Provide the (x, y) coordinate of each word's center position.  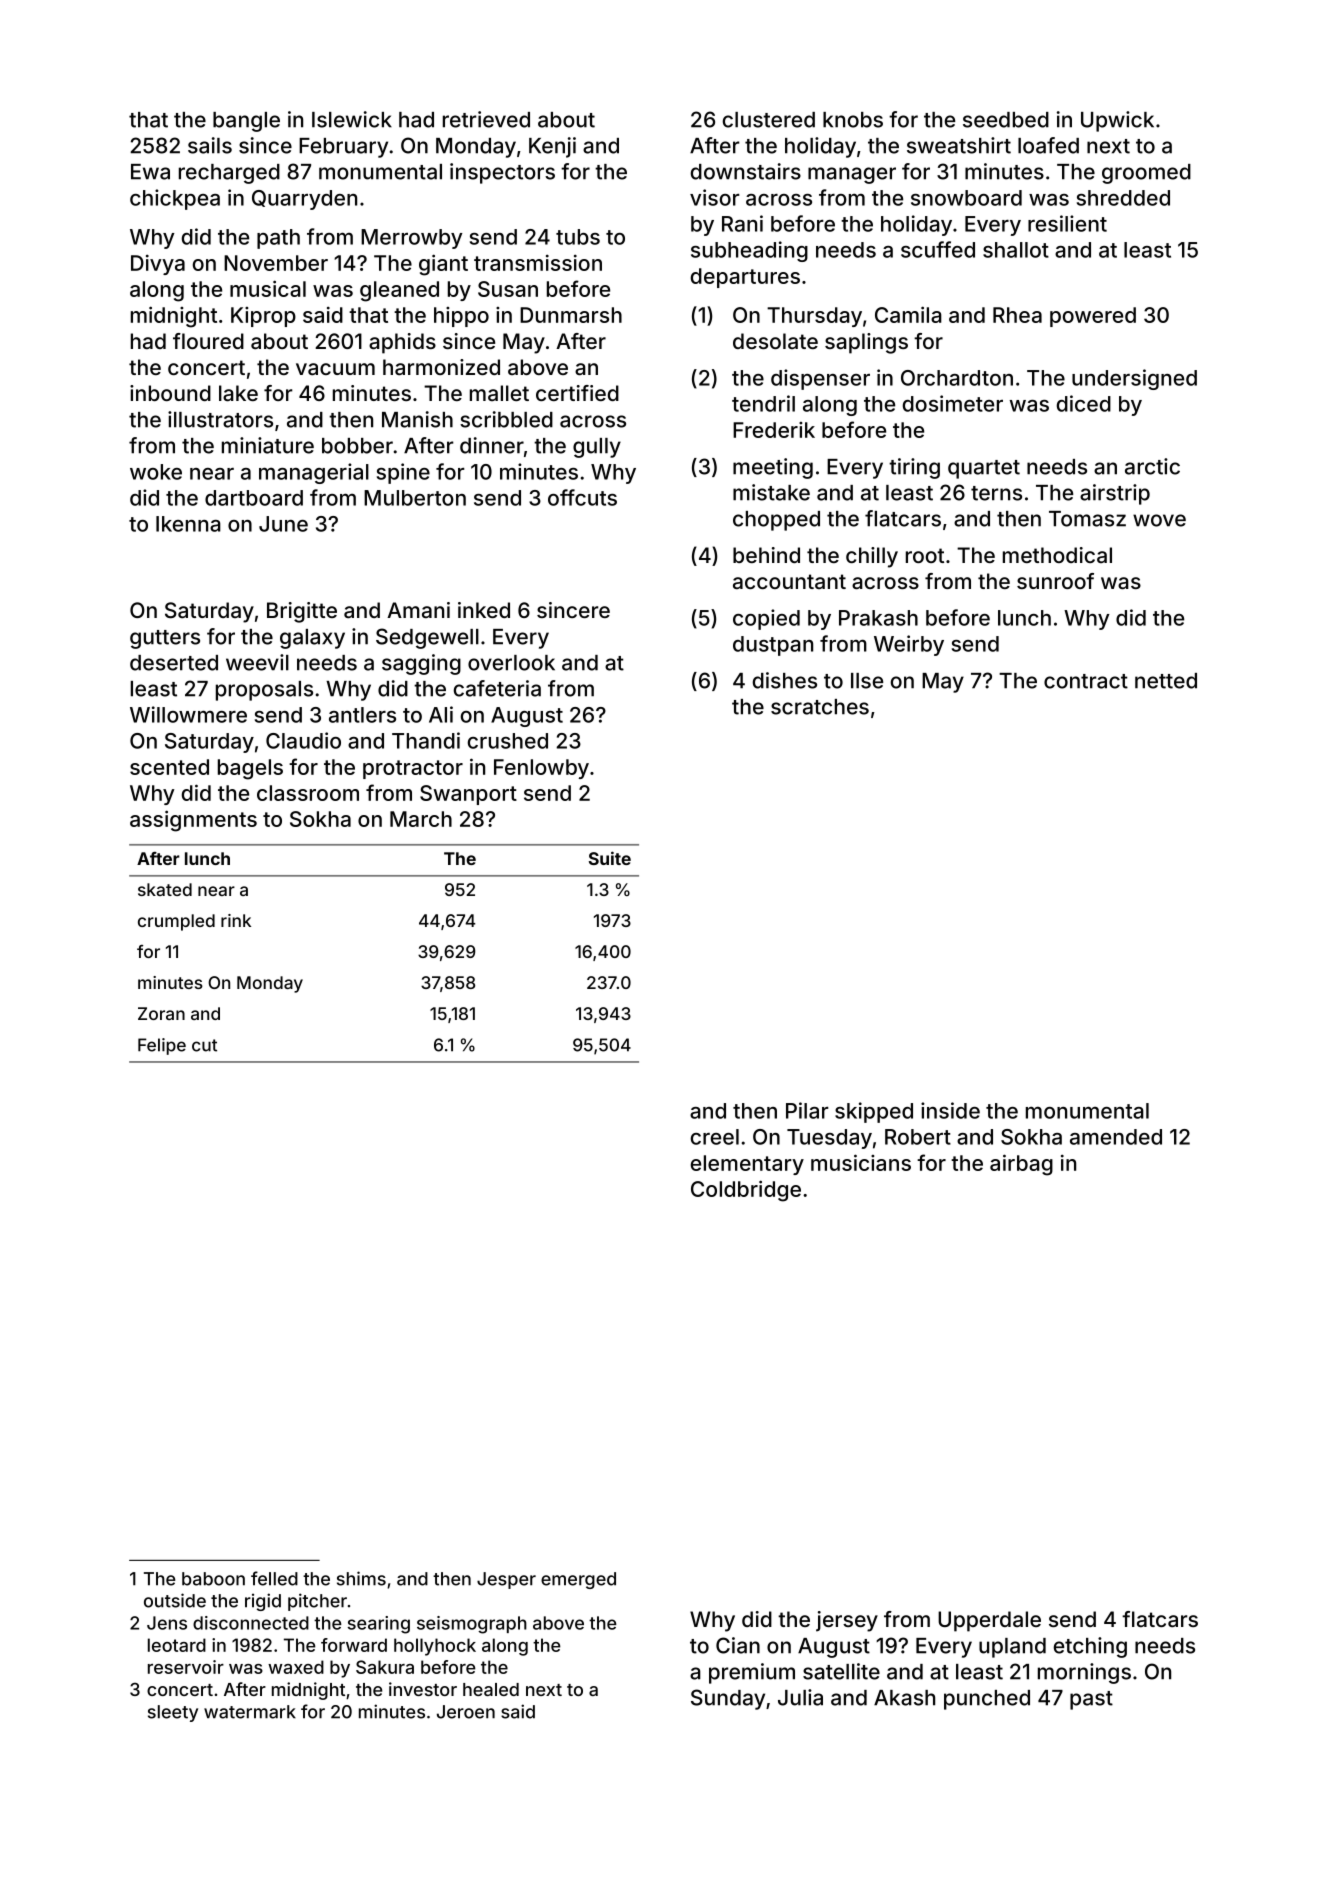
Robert (918, 1137)
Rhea (1017, 315)
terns (996, 493)
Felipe (162, 1046)
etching (1090, 1647)
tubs (578, 237)
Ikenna (188, 524)
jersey (847, 1621)
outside (175, 1600)
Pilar (807, 1110)
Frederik (774, 430)
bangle (246, 122)
